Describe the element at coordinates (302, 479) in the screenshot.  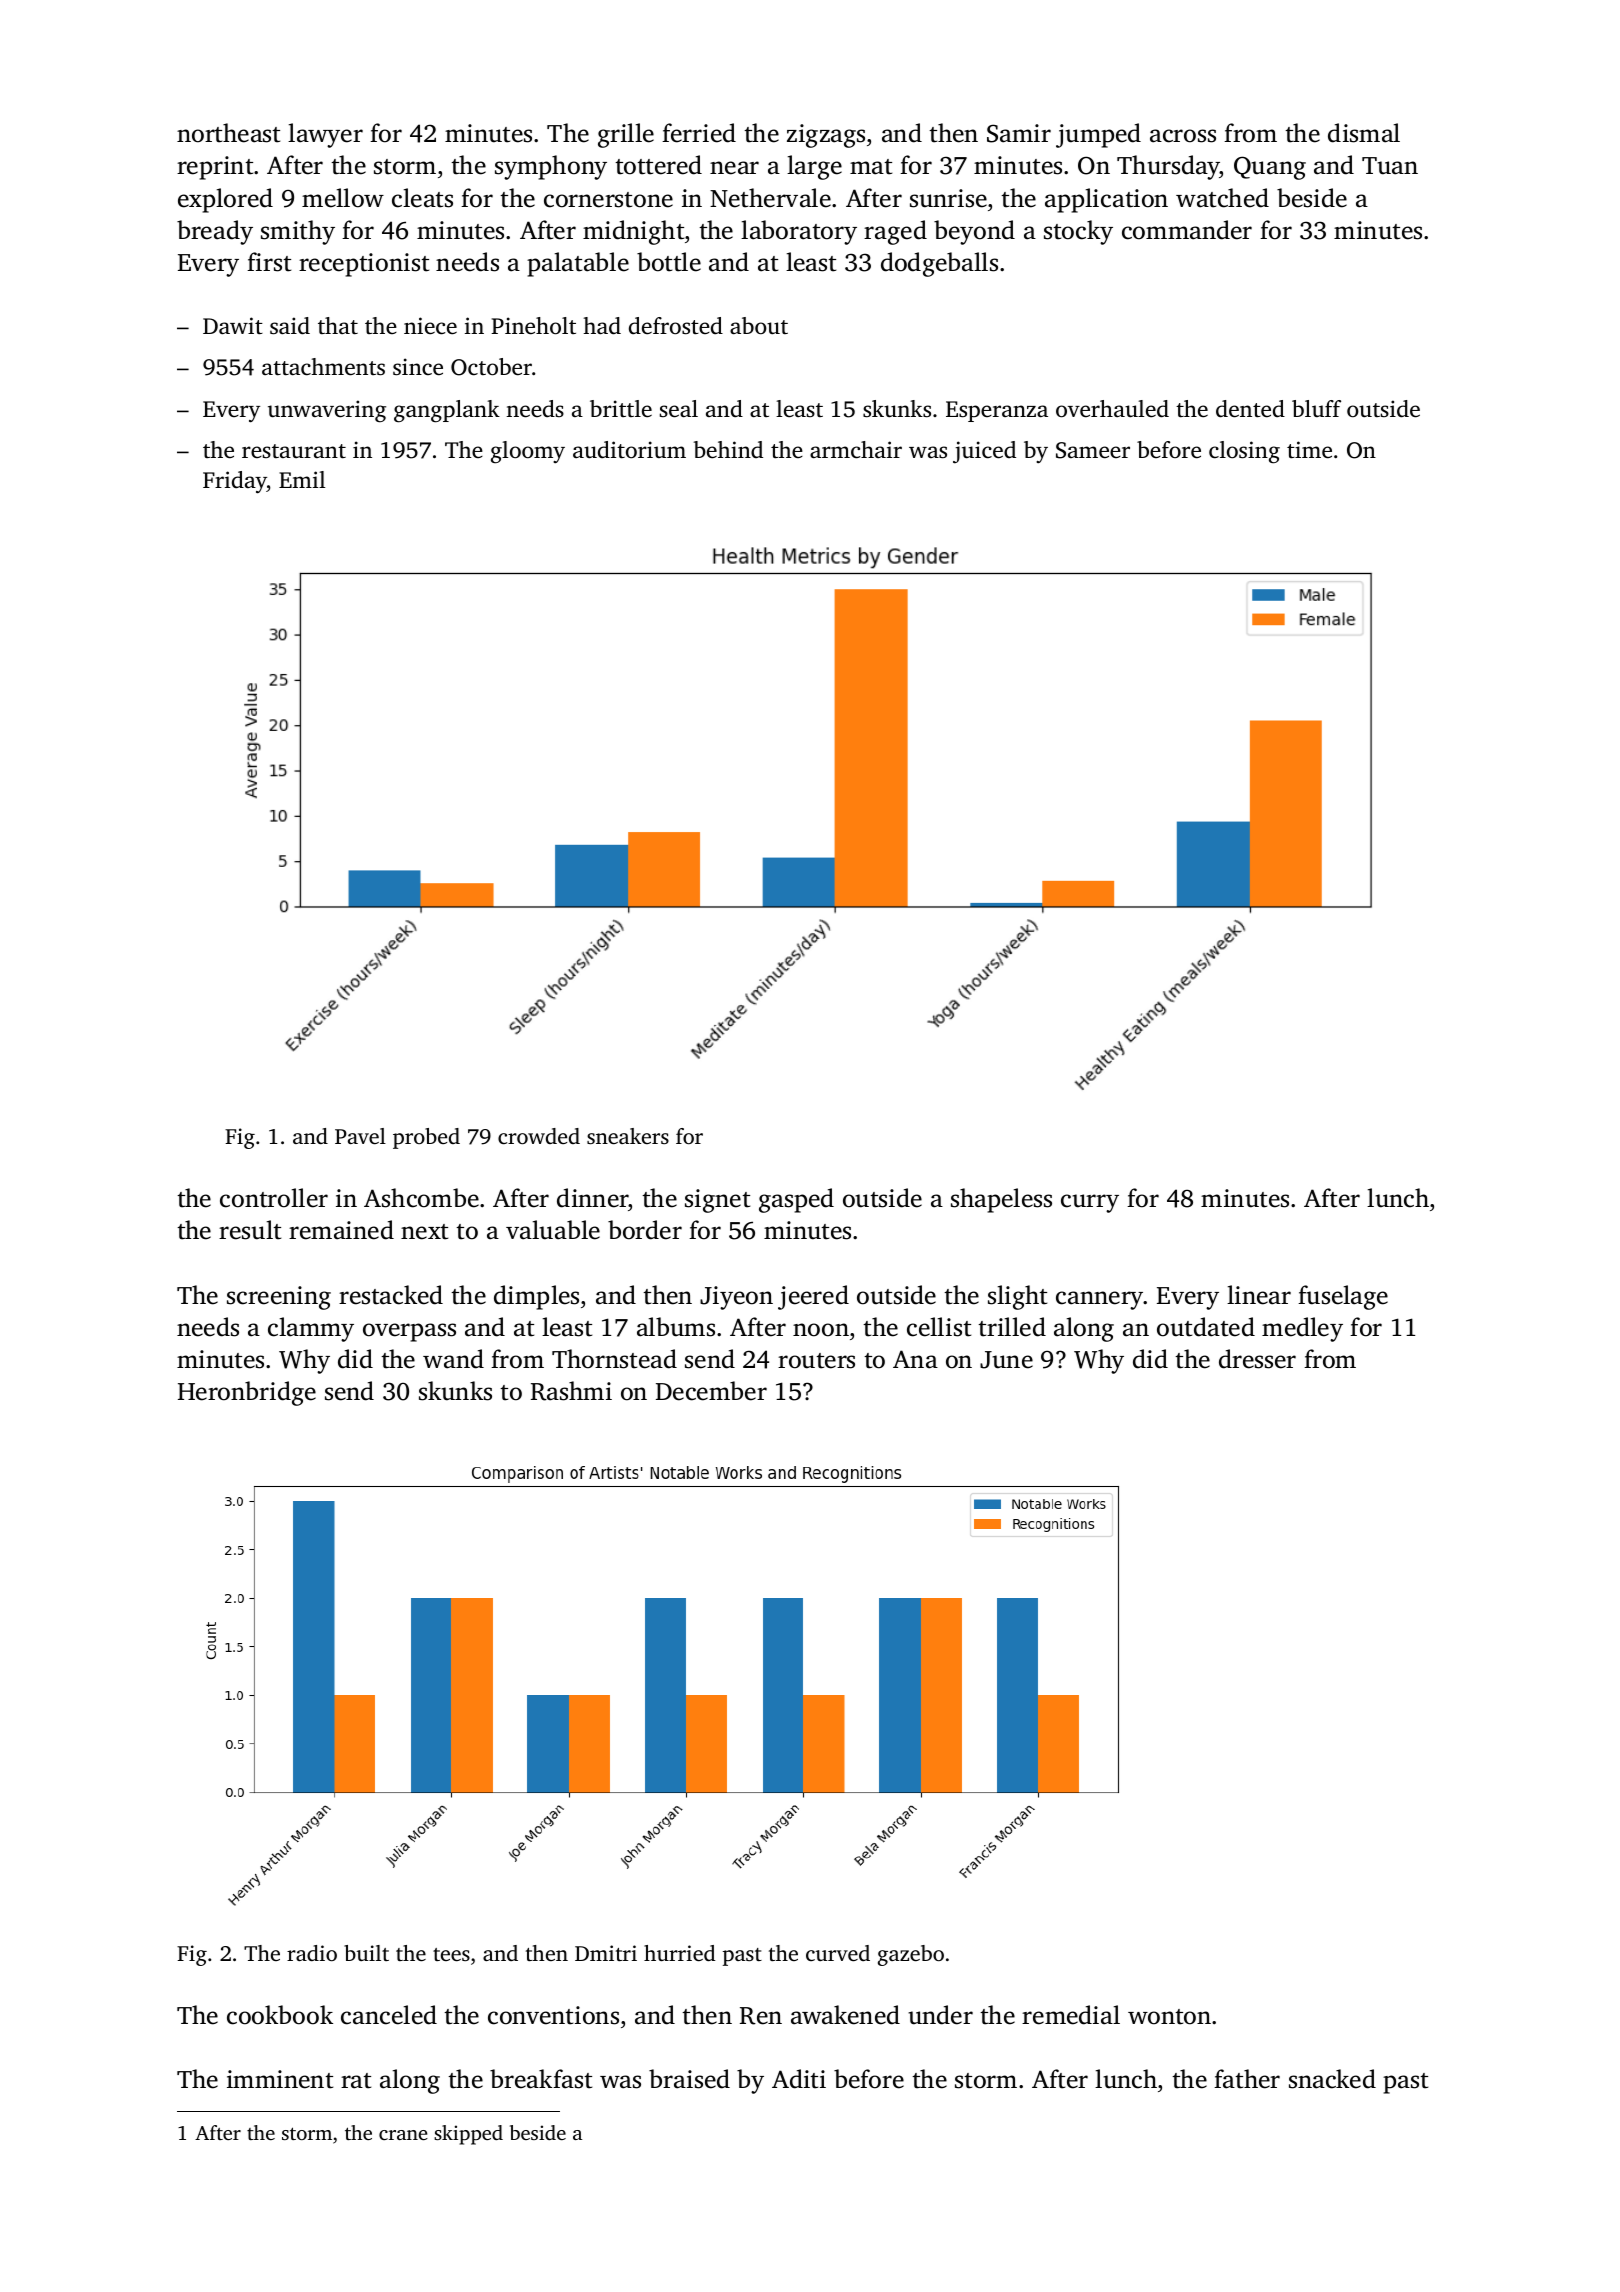
I see `Emil` at that location.
